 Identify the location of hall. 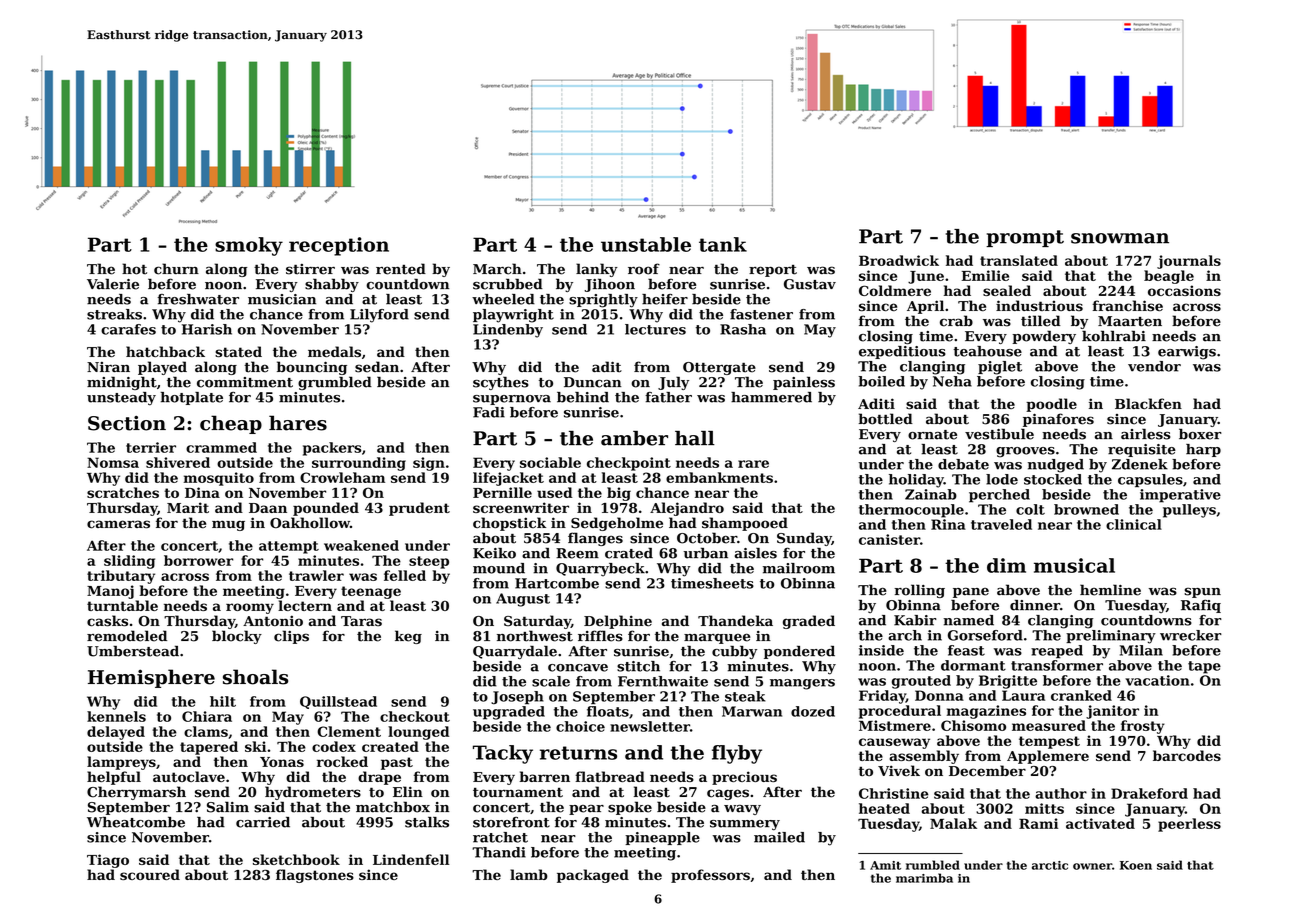
(695, 438).
